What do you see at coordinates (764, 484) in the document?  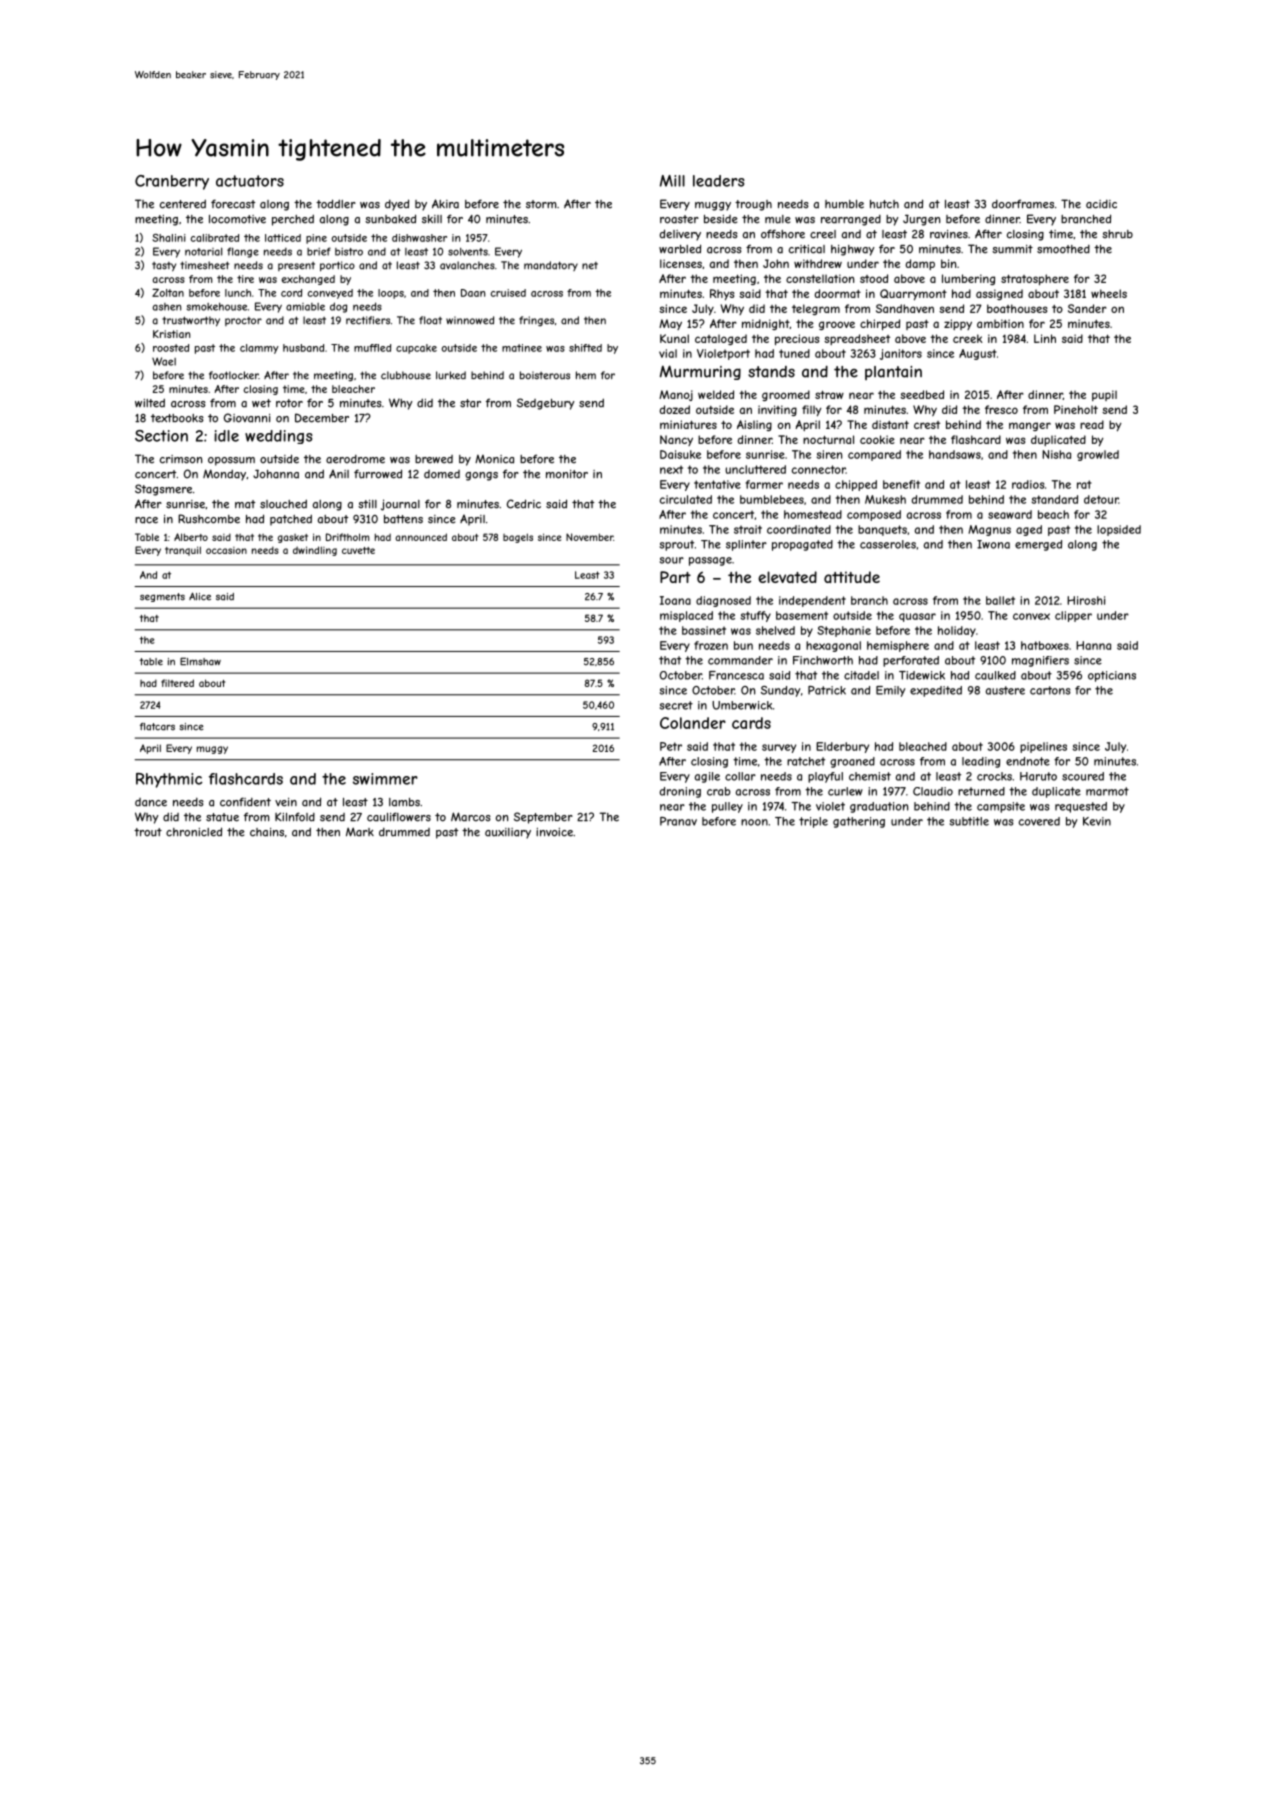 I see `farmer` at bounding box center [764, 484].
